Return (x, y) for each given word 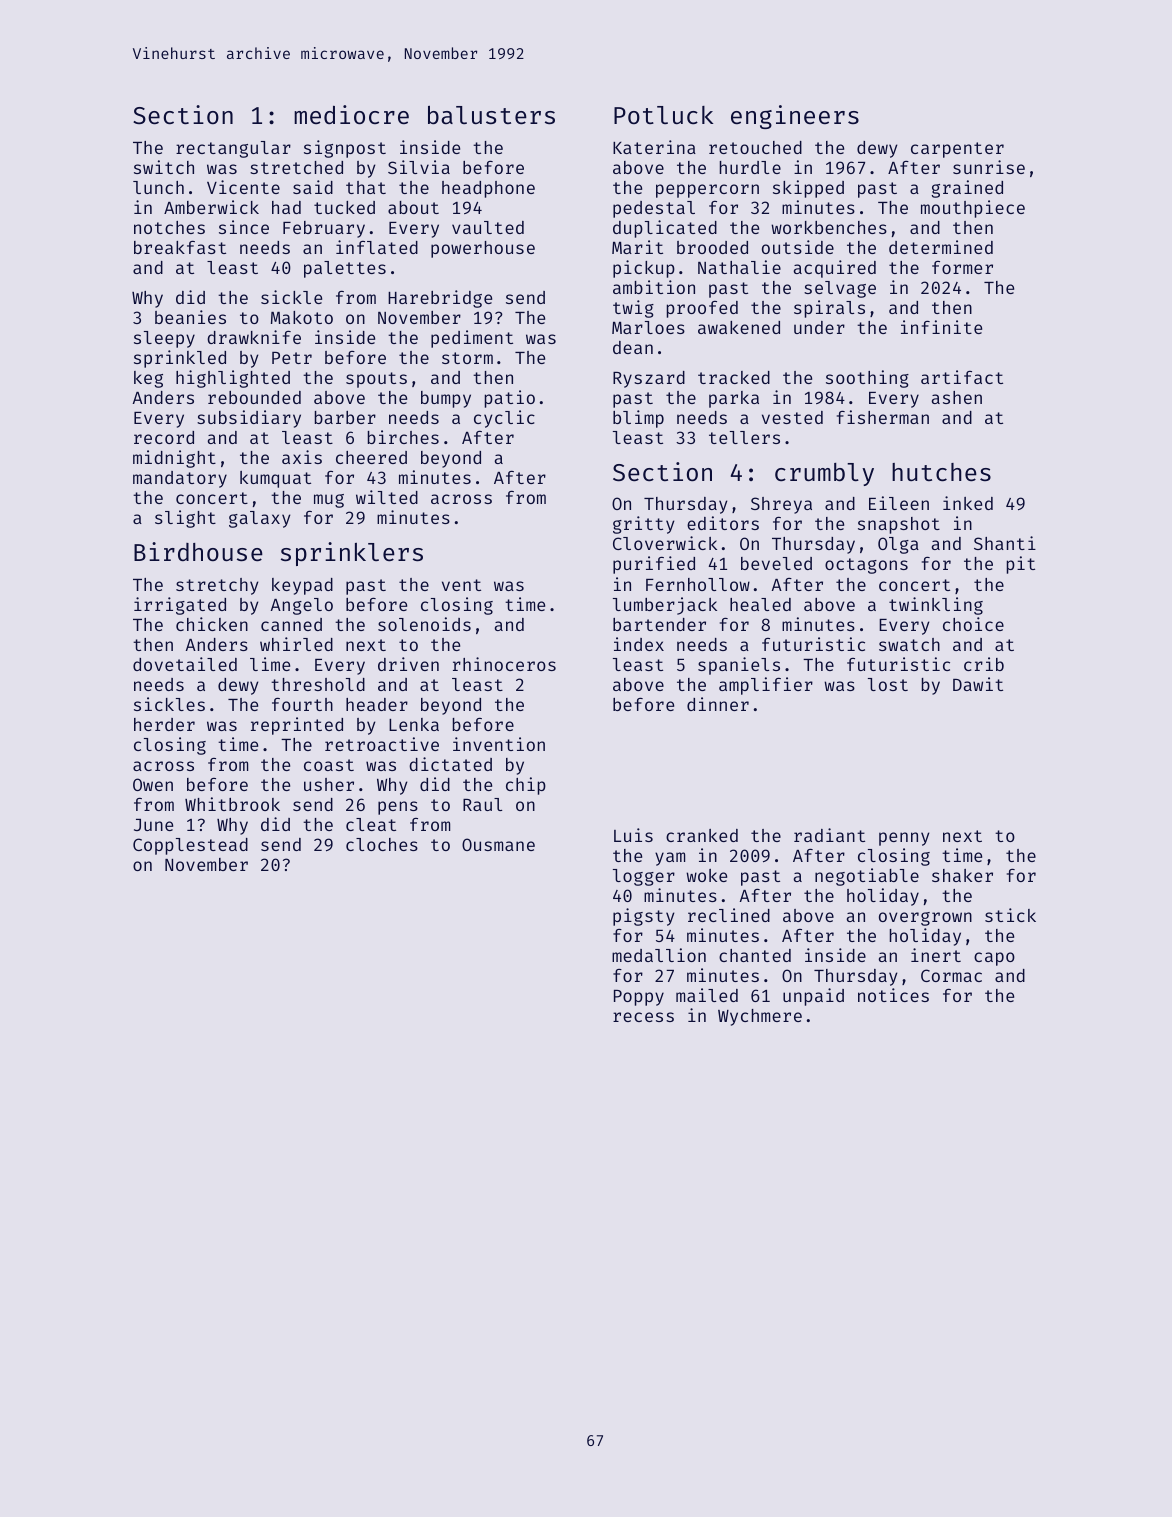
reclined (729, 915)
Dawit (978, 684)
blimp (638, 419)
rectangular (233, 149)
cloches (382, 844)
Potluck (663, 115)
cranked (702, 835)
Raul (482, 804)
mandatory (180, 479)
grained (967, 189)
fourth (302, 704)
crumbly (824, 474)
